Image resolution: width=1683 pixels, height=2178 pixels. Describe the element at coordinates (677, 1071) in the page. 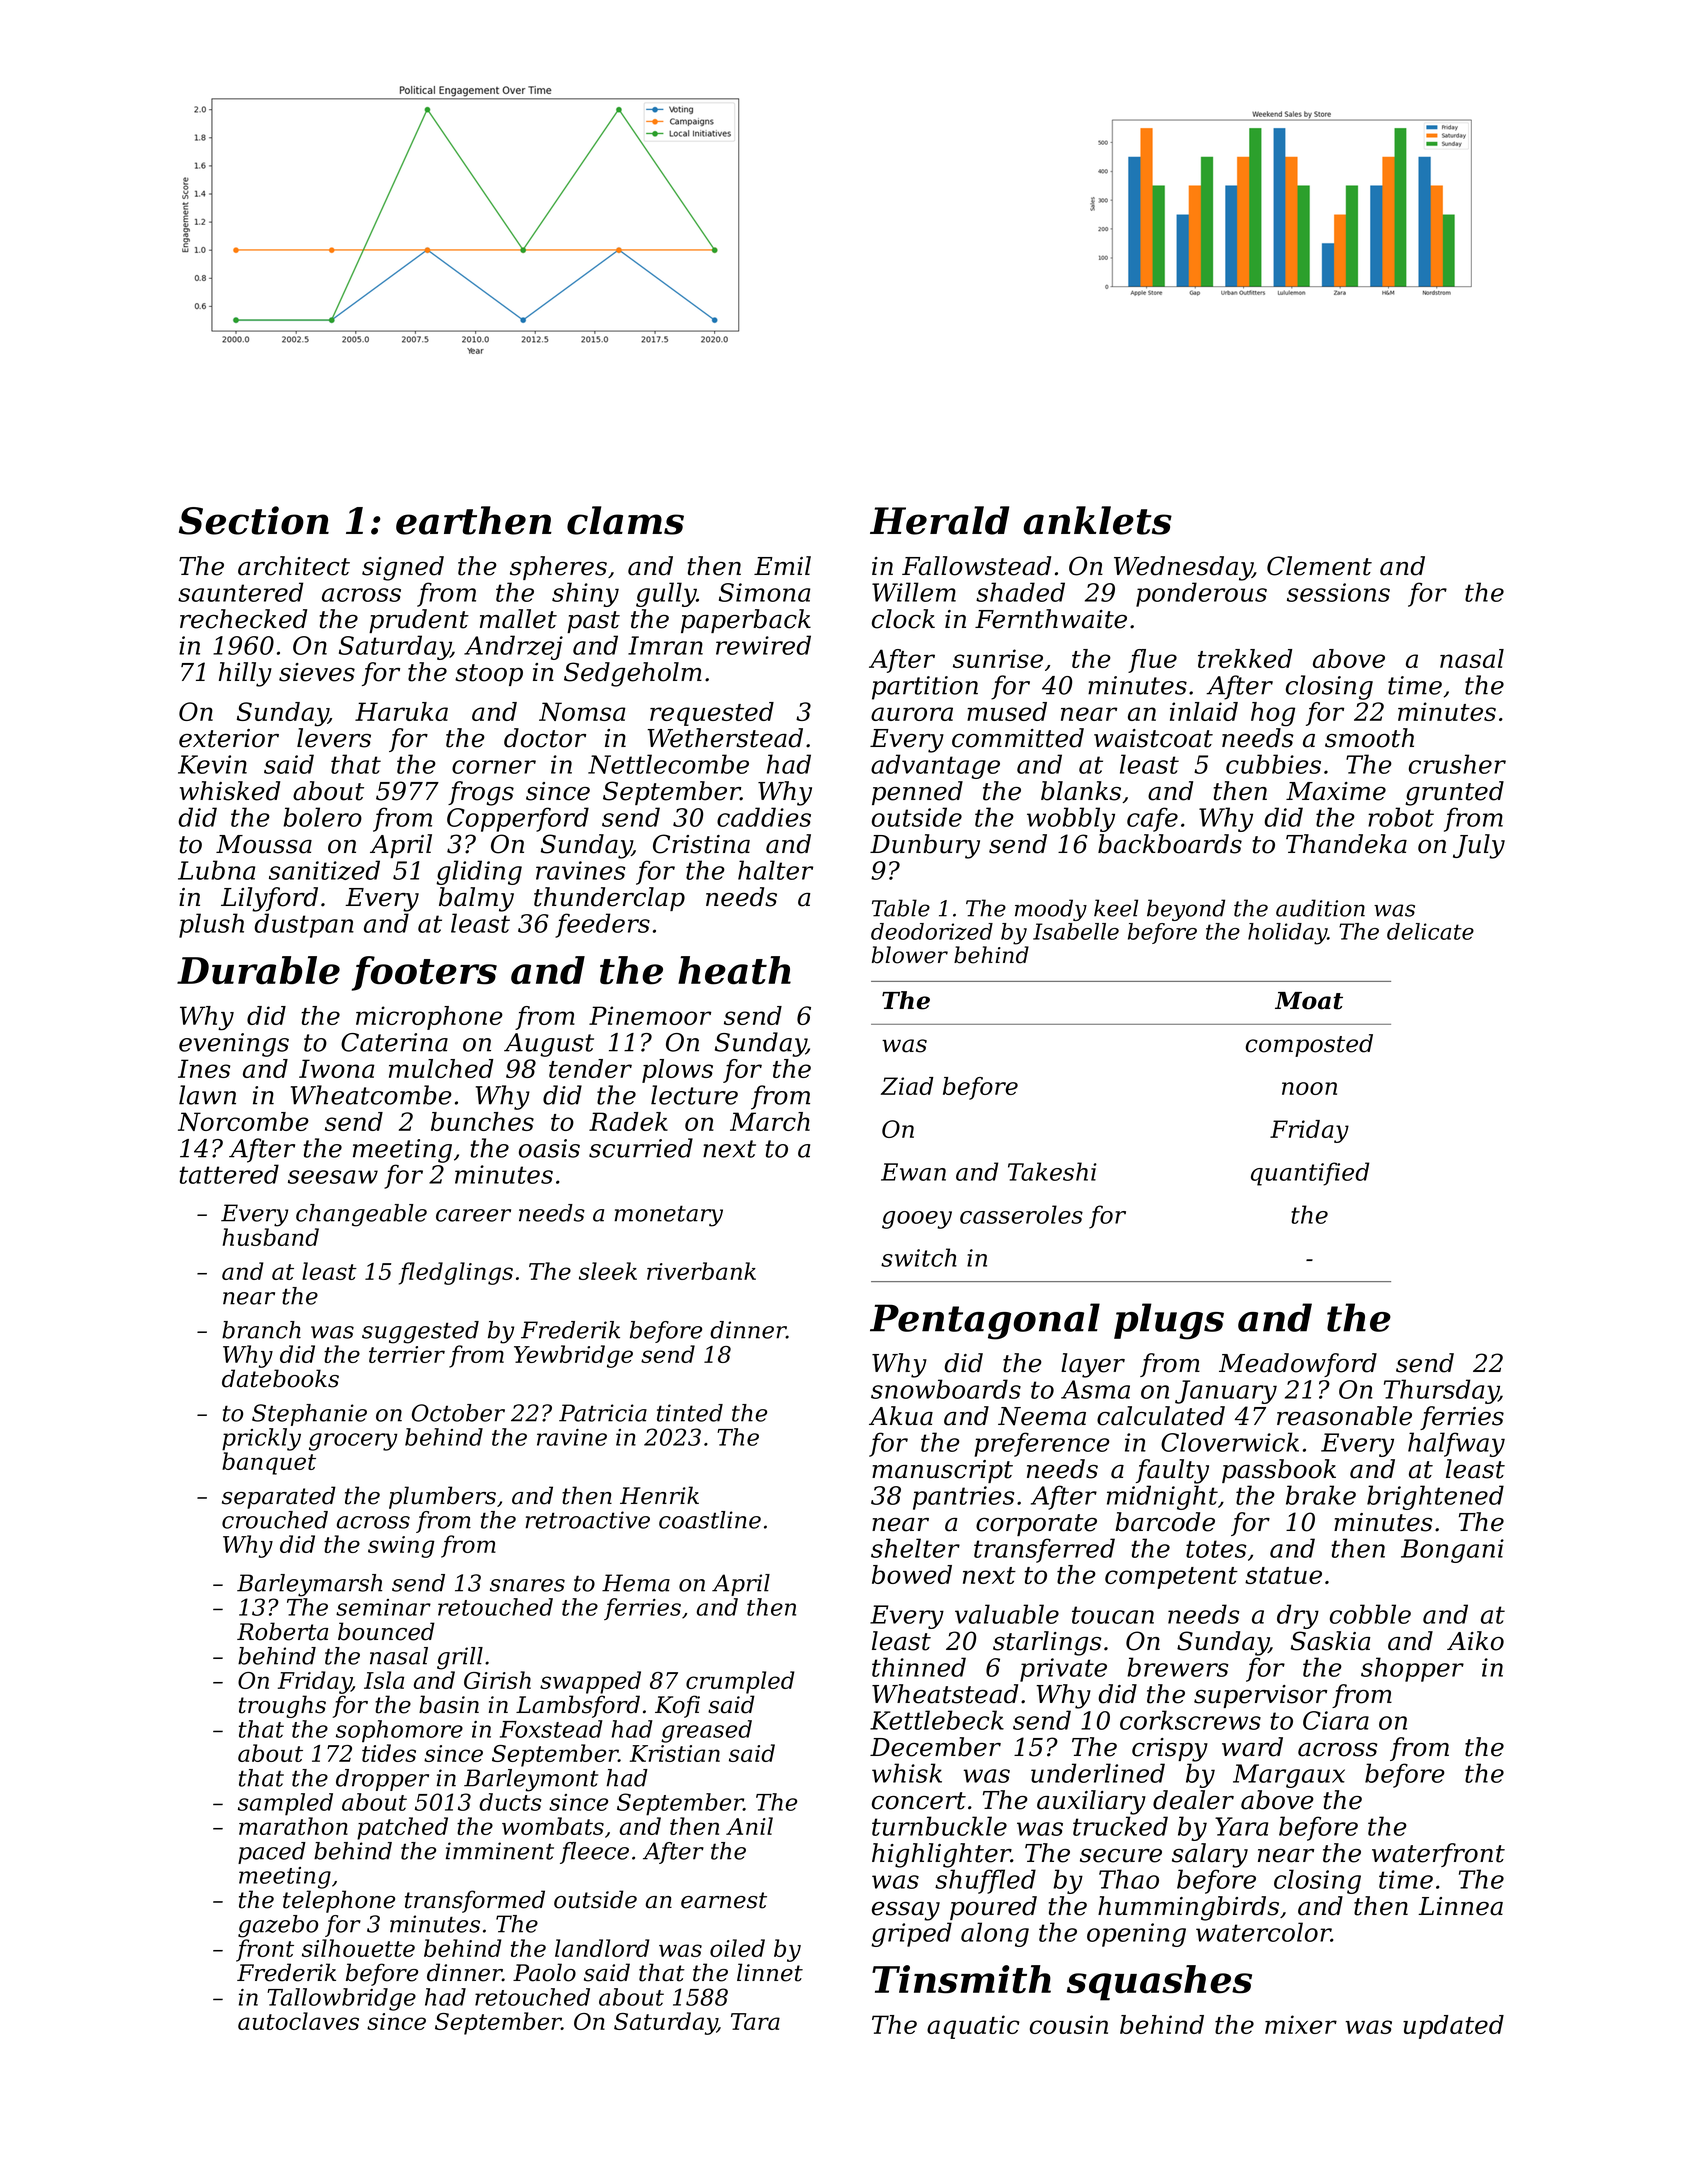

I see `plows` at that location.
